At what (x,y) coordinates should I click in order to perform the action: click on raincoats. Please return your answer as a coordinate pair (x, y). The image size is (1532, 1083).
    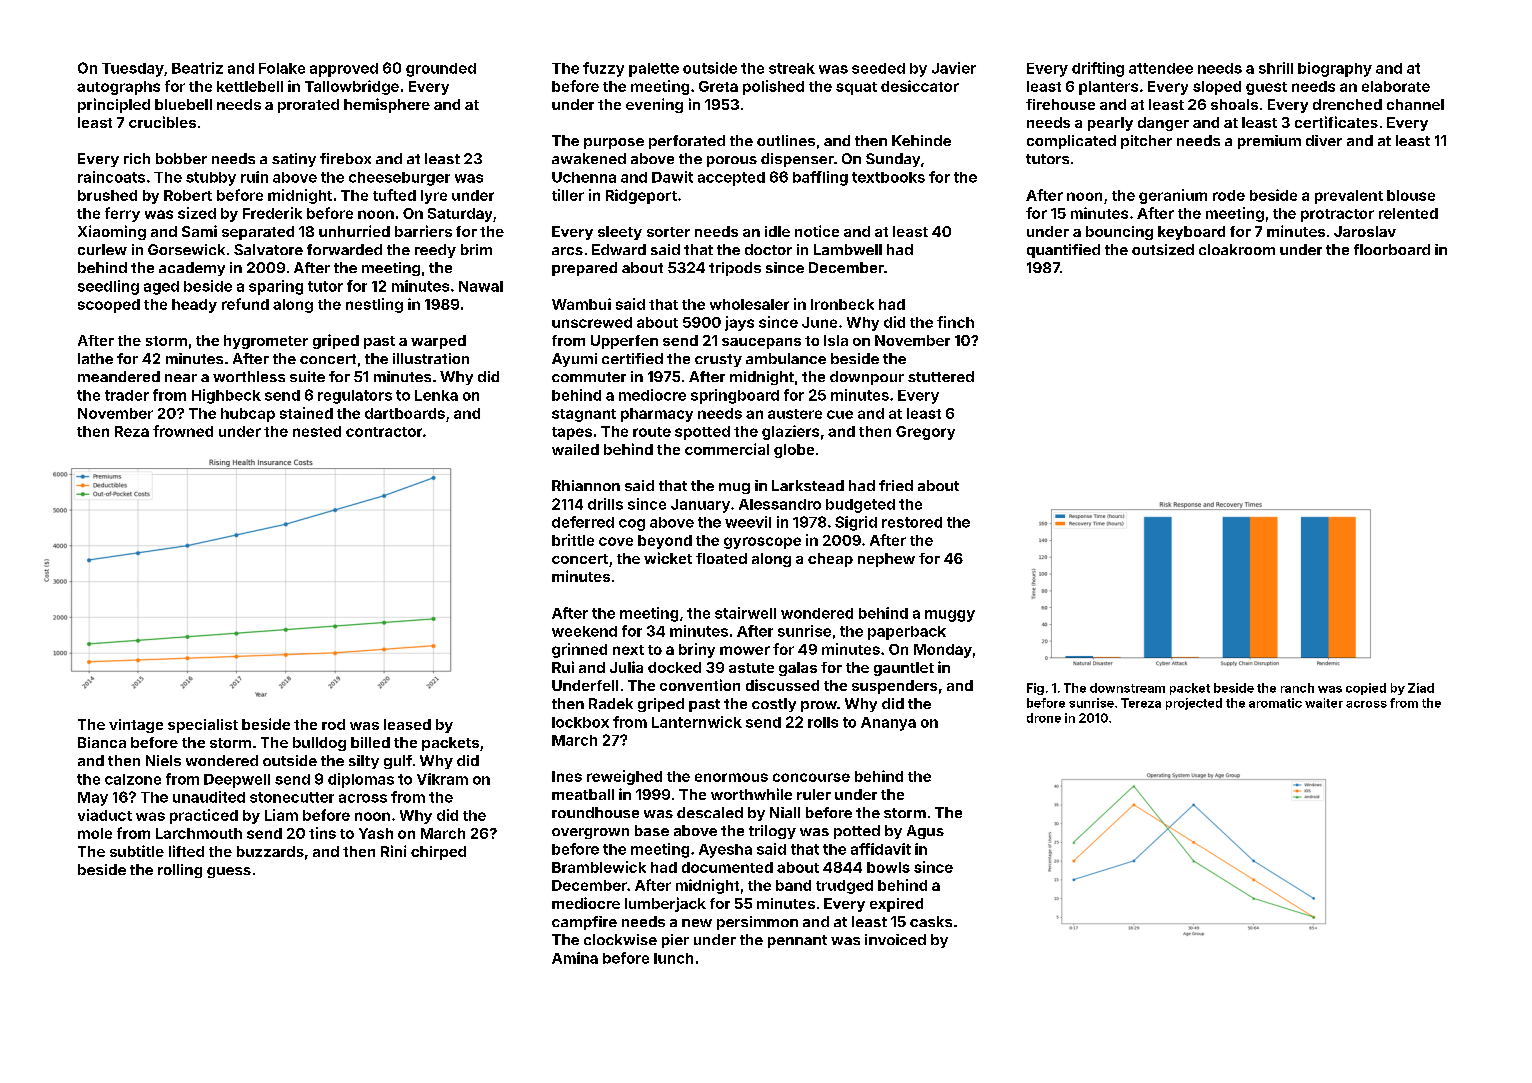
    Looking at the image, I should click on (111, 177).
